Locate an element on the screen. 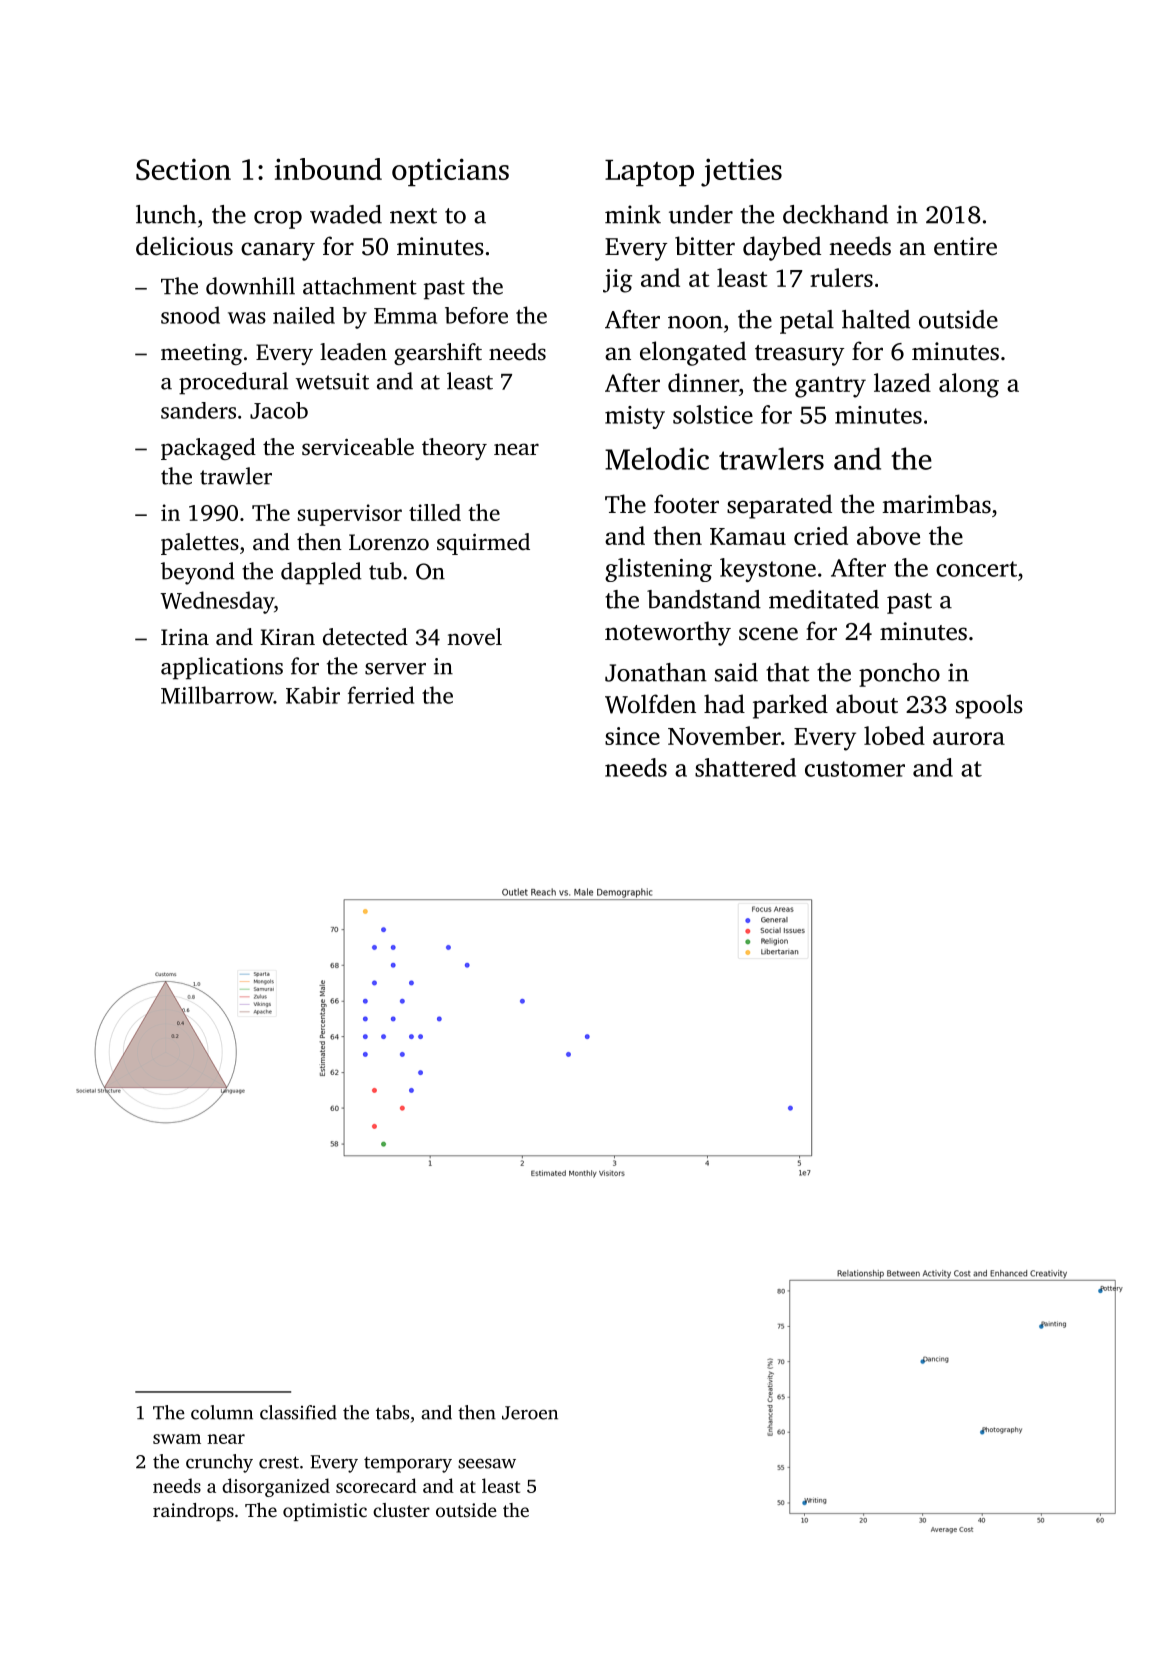 Image resolution: width=1165 pixels, height=1654 pixels. sanders is located at coordinates (198, 410).
